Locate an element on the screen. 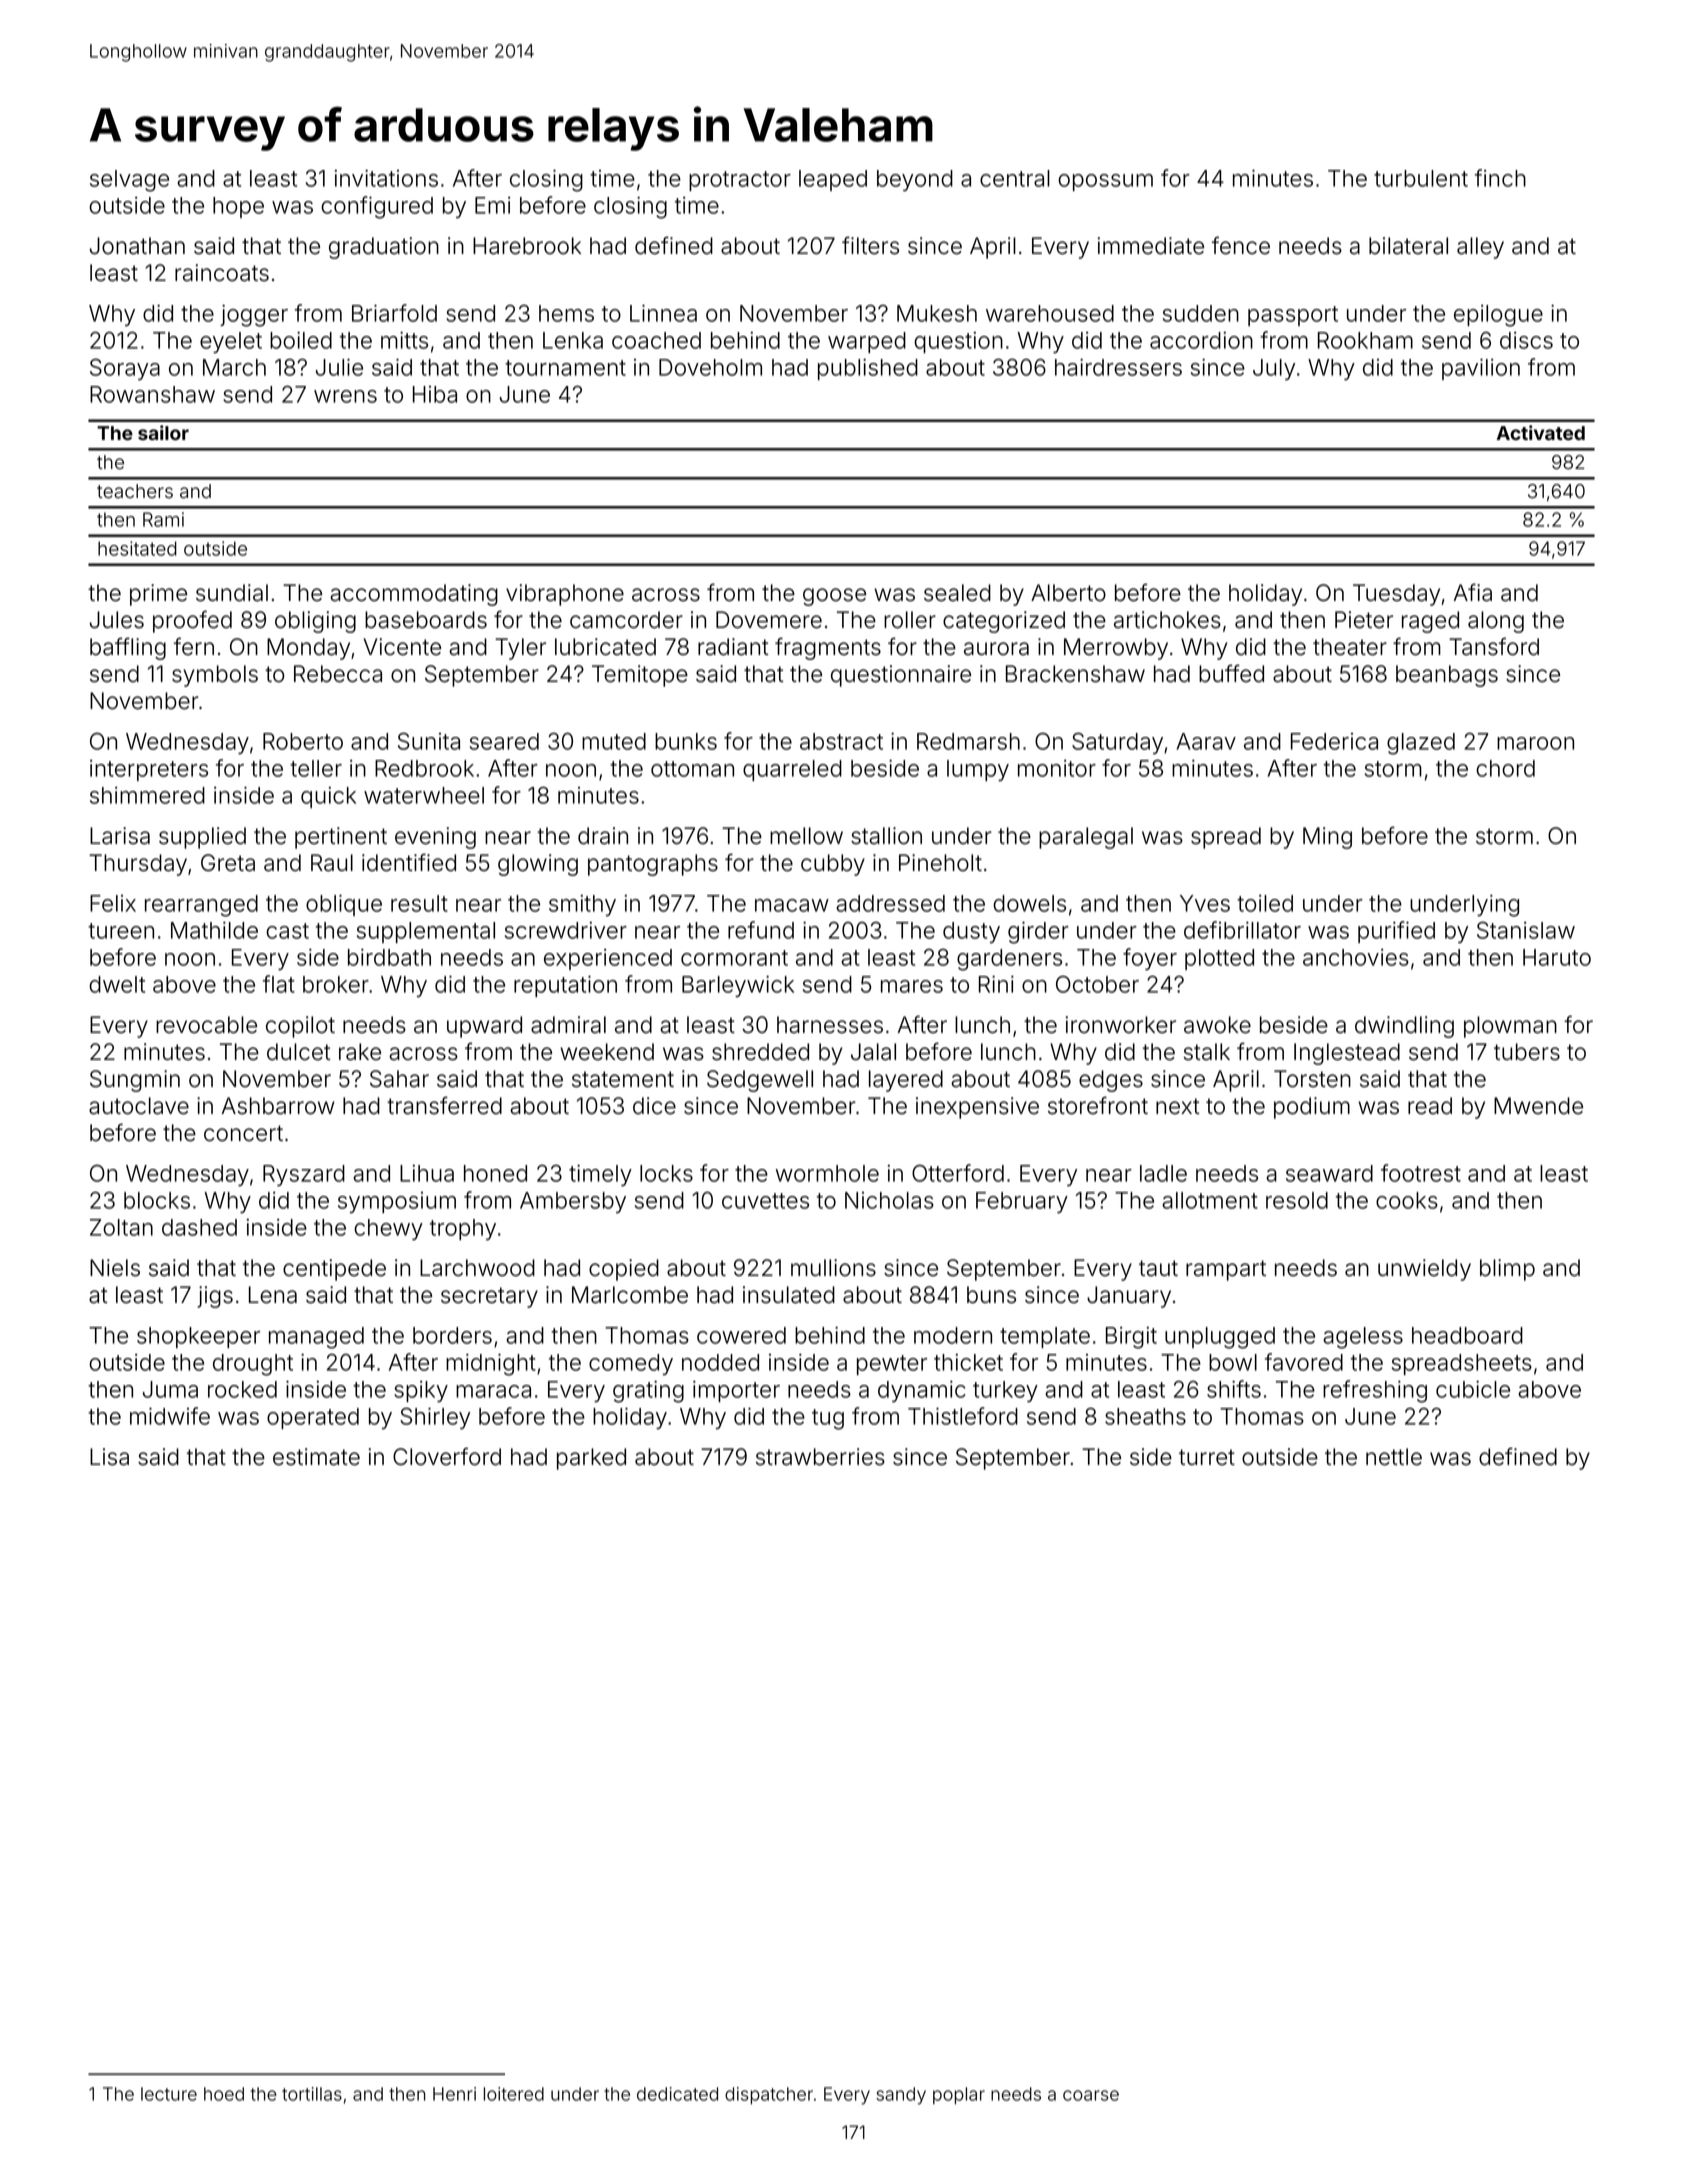 This screenshot has height=2178, width=1683. hoed is located at coordinates (224, 2094).
